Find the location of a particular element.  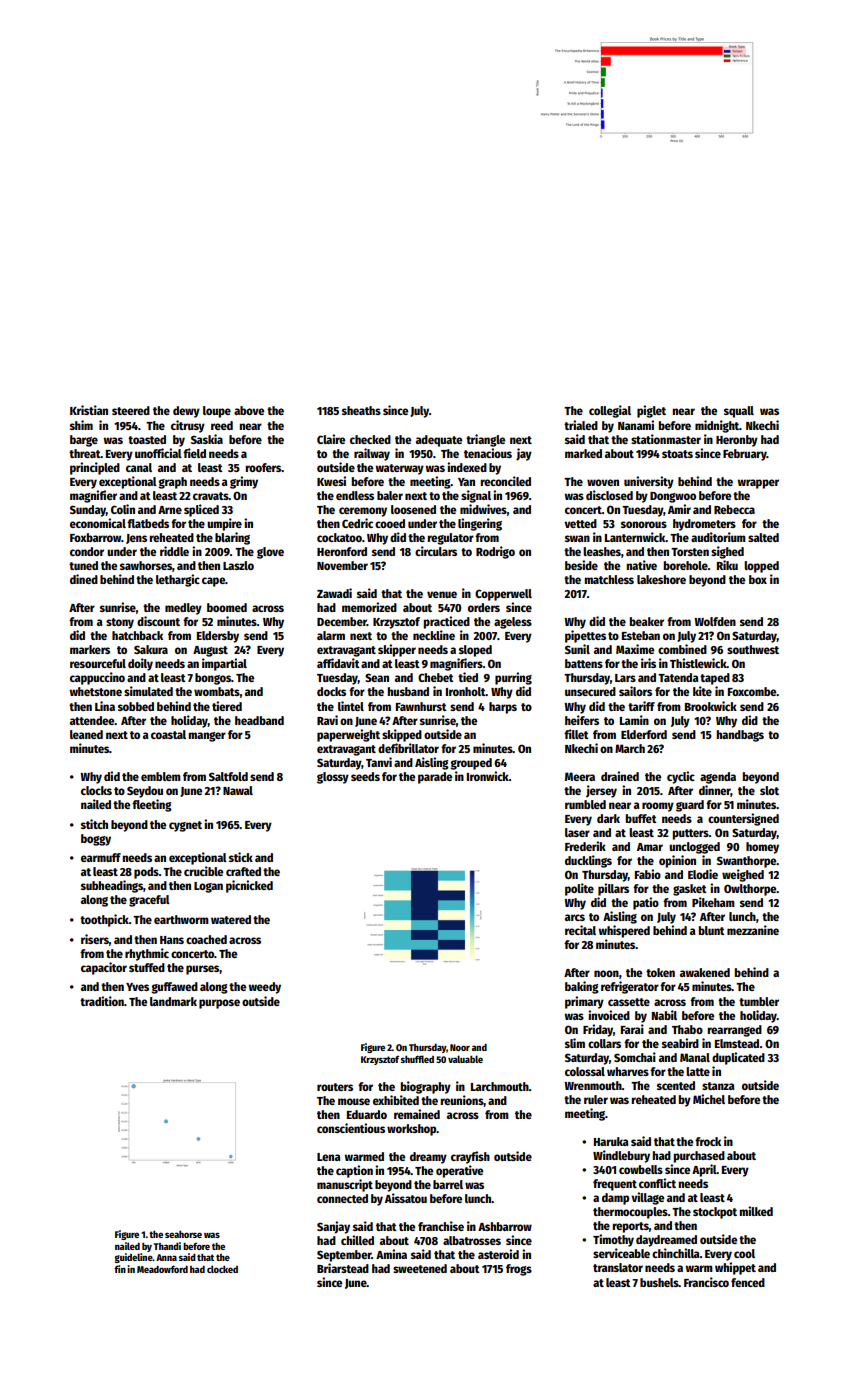

piglet is located at coordinates (651, 411).
